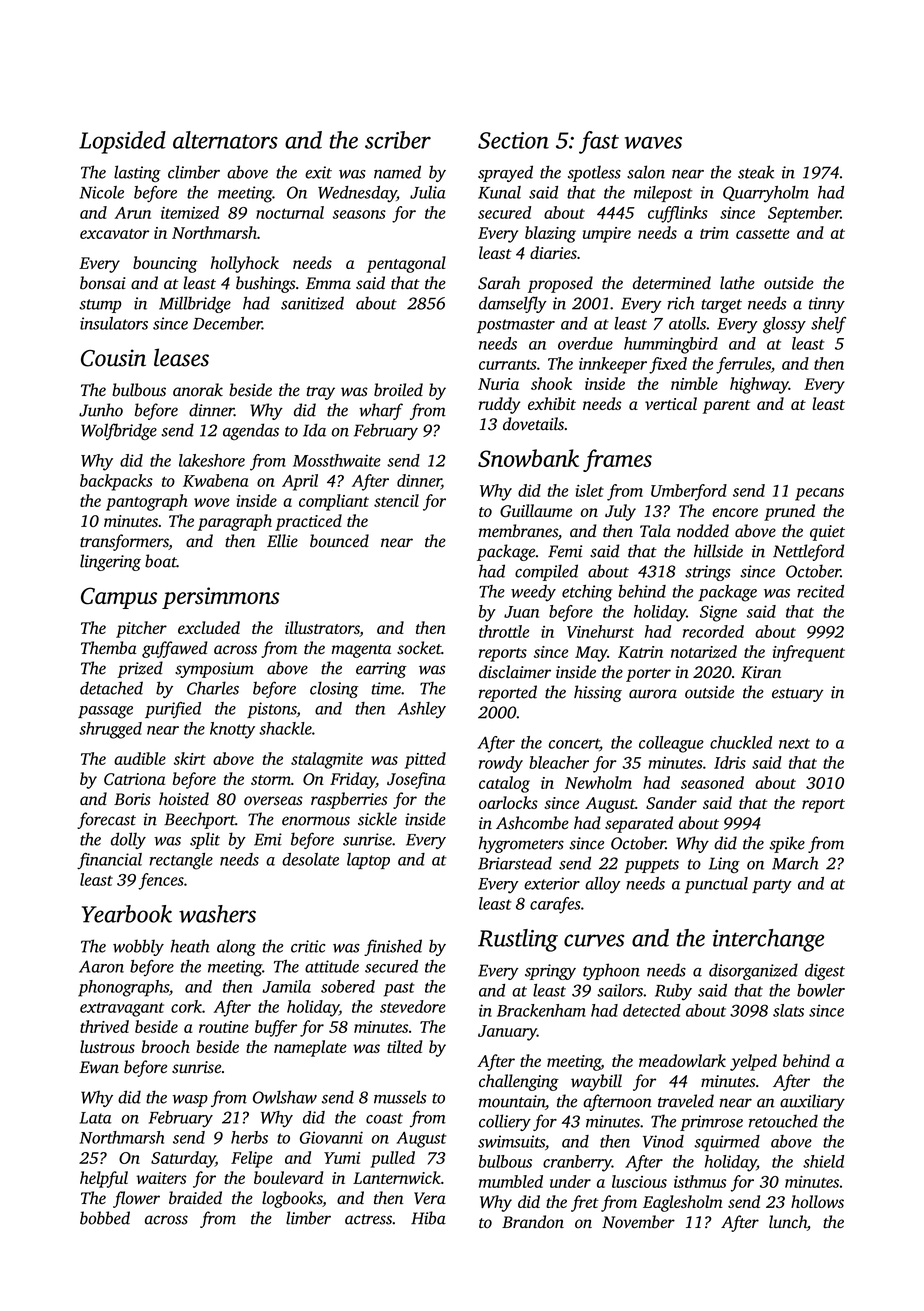  I want to click on helpful, so click(104, 1179).
